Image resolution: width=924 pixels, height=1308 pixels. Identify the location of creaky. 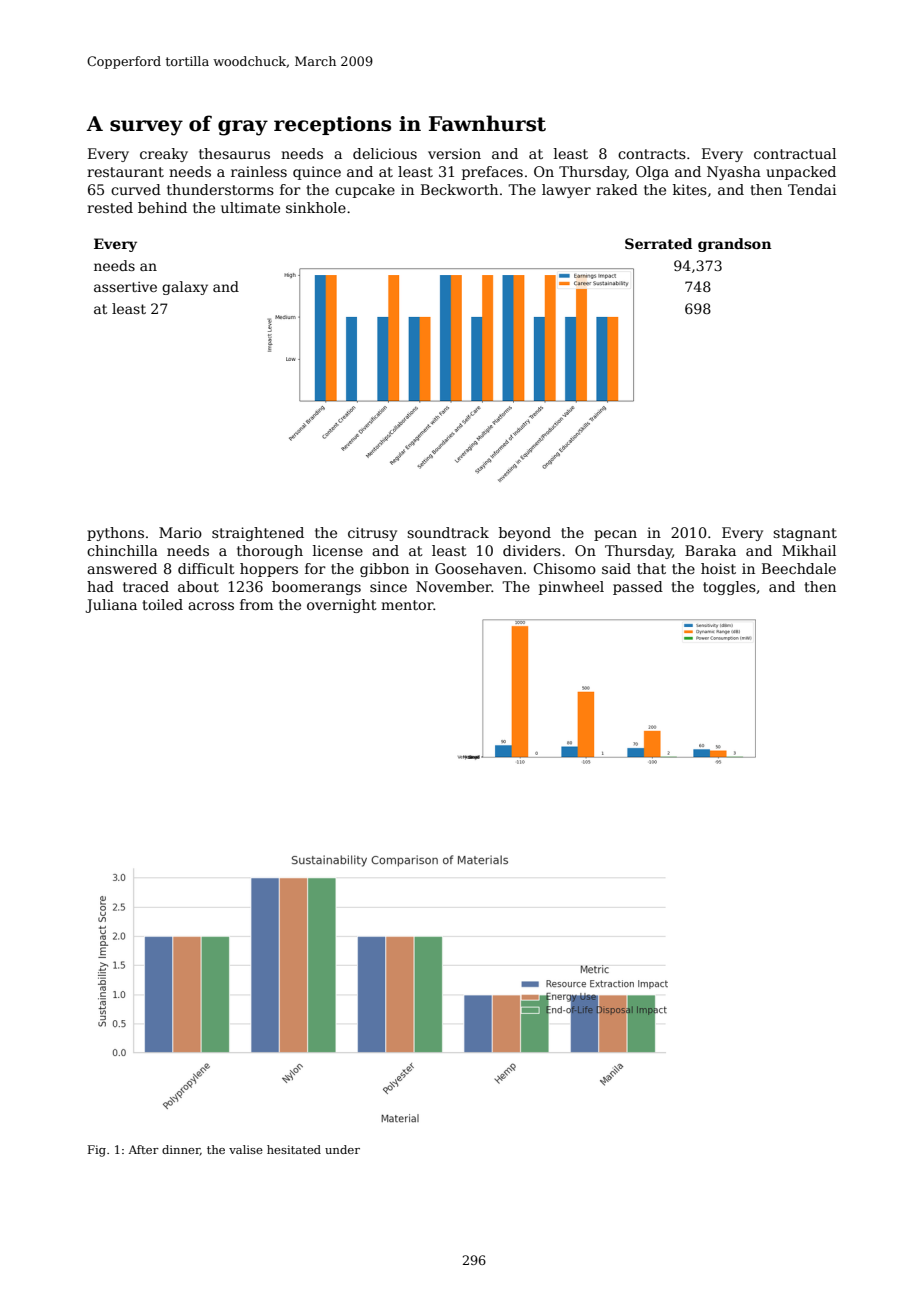
(164, 155).
